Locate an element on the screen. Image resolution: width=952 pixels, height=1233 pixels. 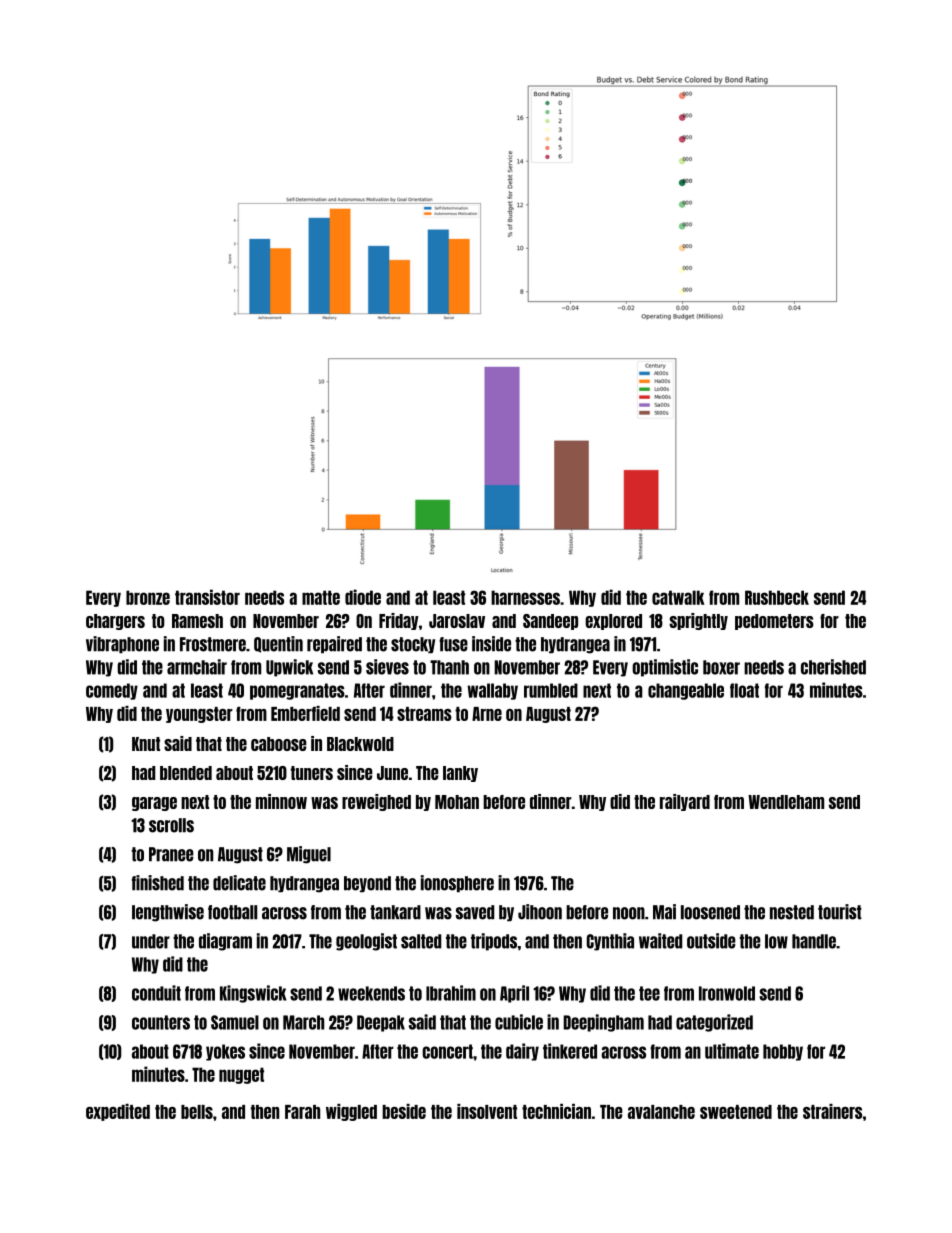
sprightly is located at coordinates (698, 621).
